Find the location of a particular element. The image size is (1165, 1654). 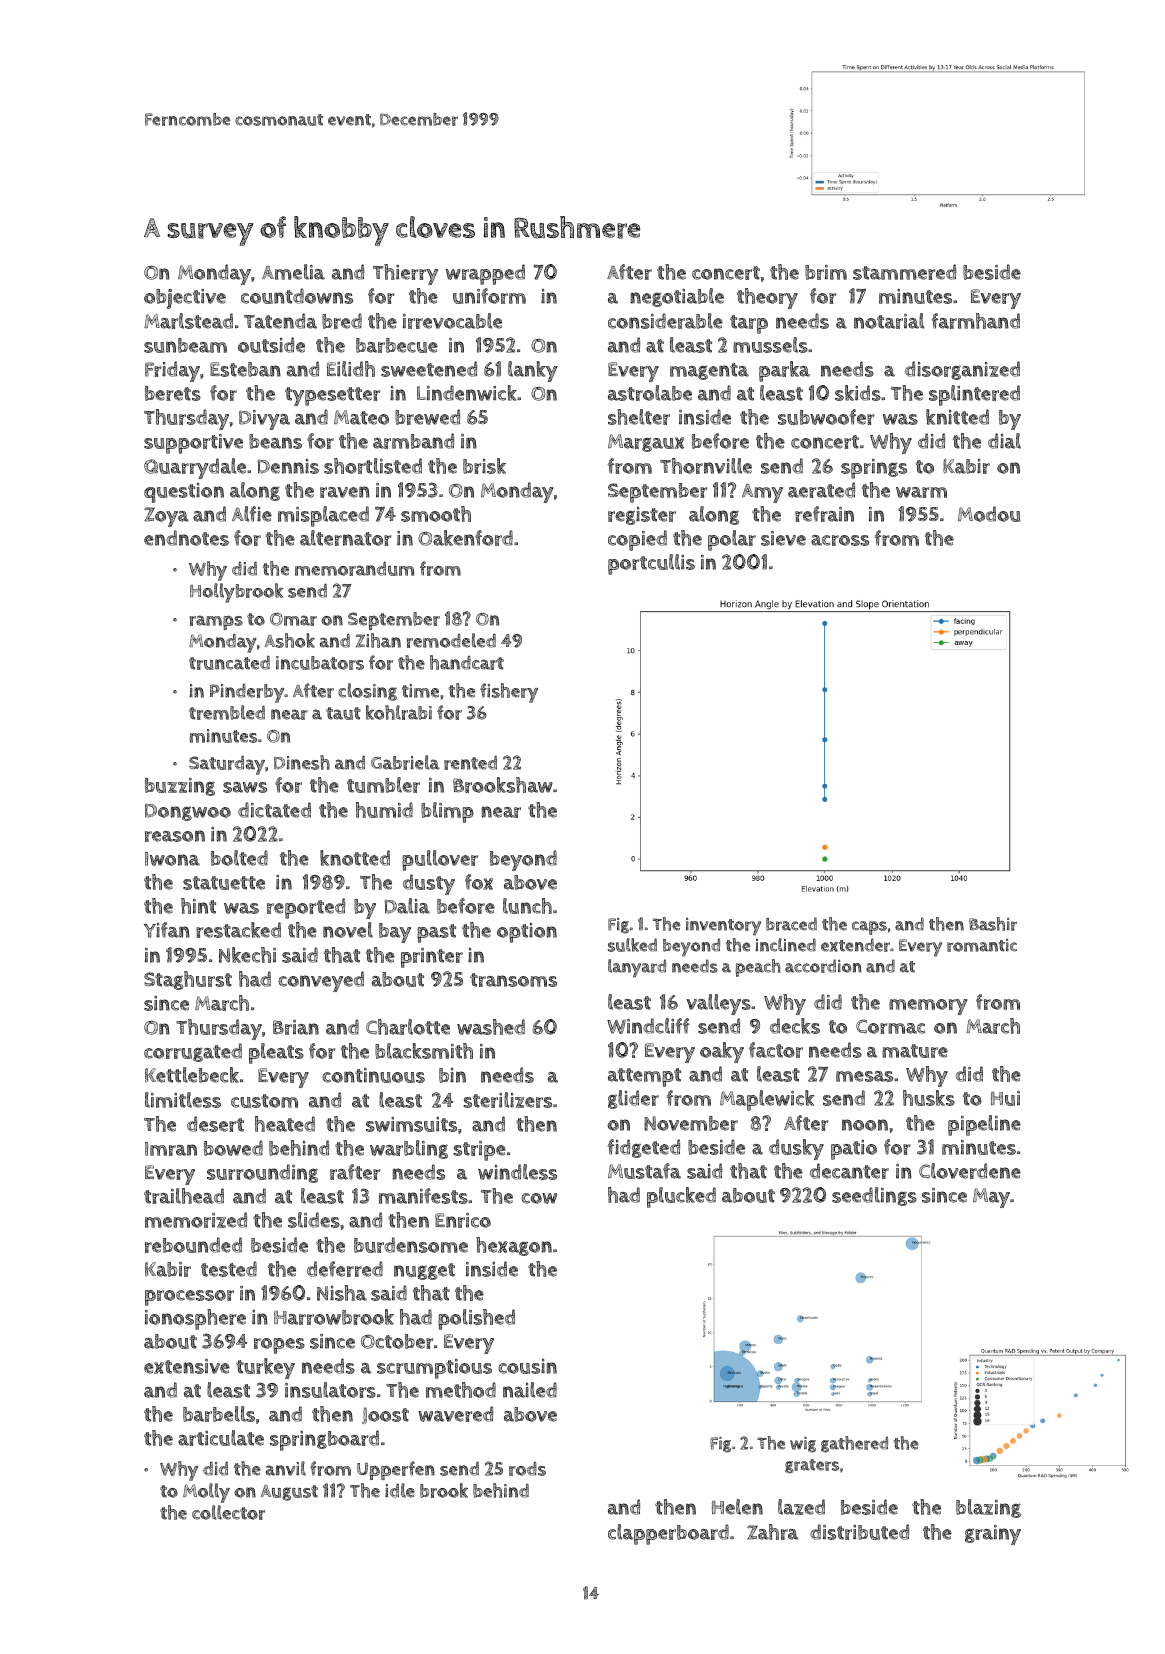

objective is located at coordinates (185, 299).
